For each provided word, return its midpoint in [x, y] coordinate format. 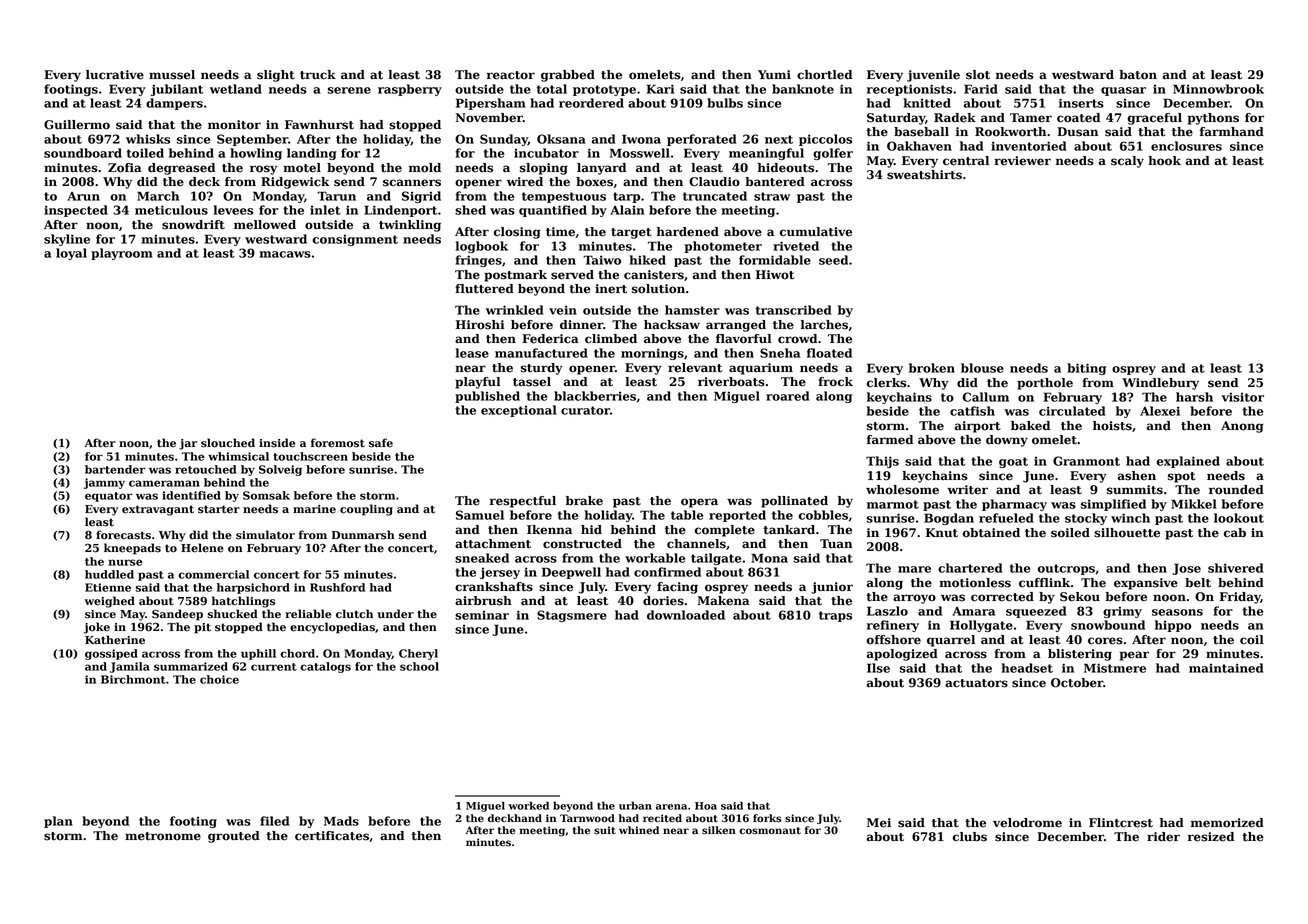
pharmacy [1014, 505]
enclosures [1186, 146]
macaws [285, 254]
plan [58, 822]
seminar [482, 615]
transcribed [794, 310]
